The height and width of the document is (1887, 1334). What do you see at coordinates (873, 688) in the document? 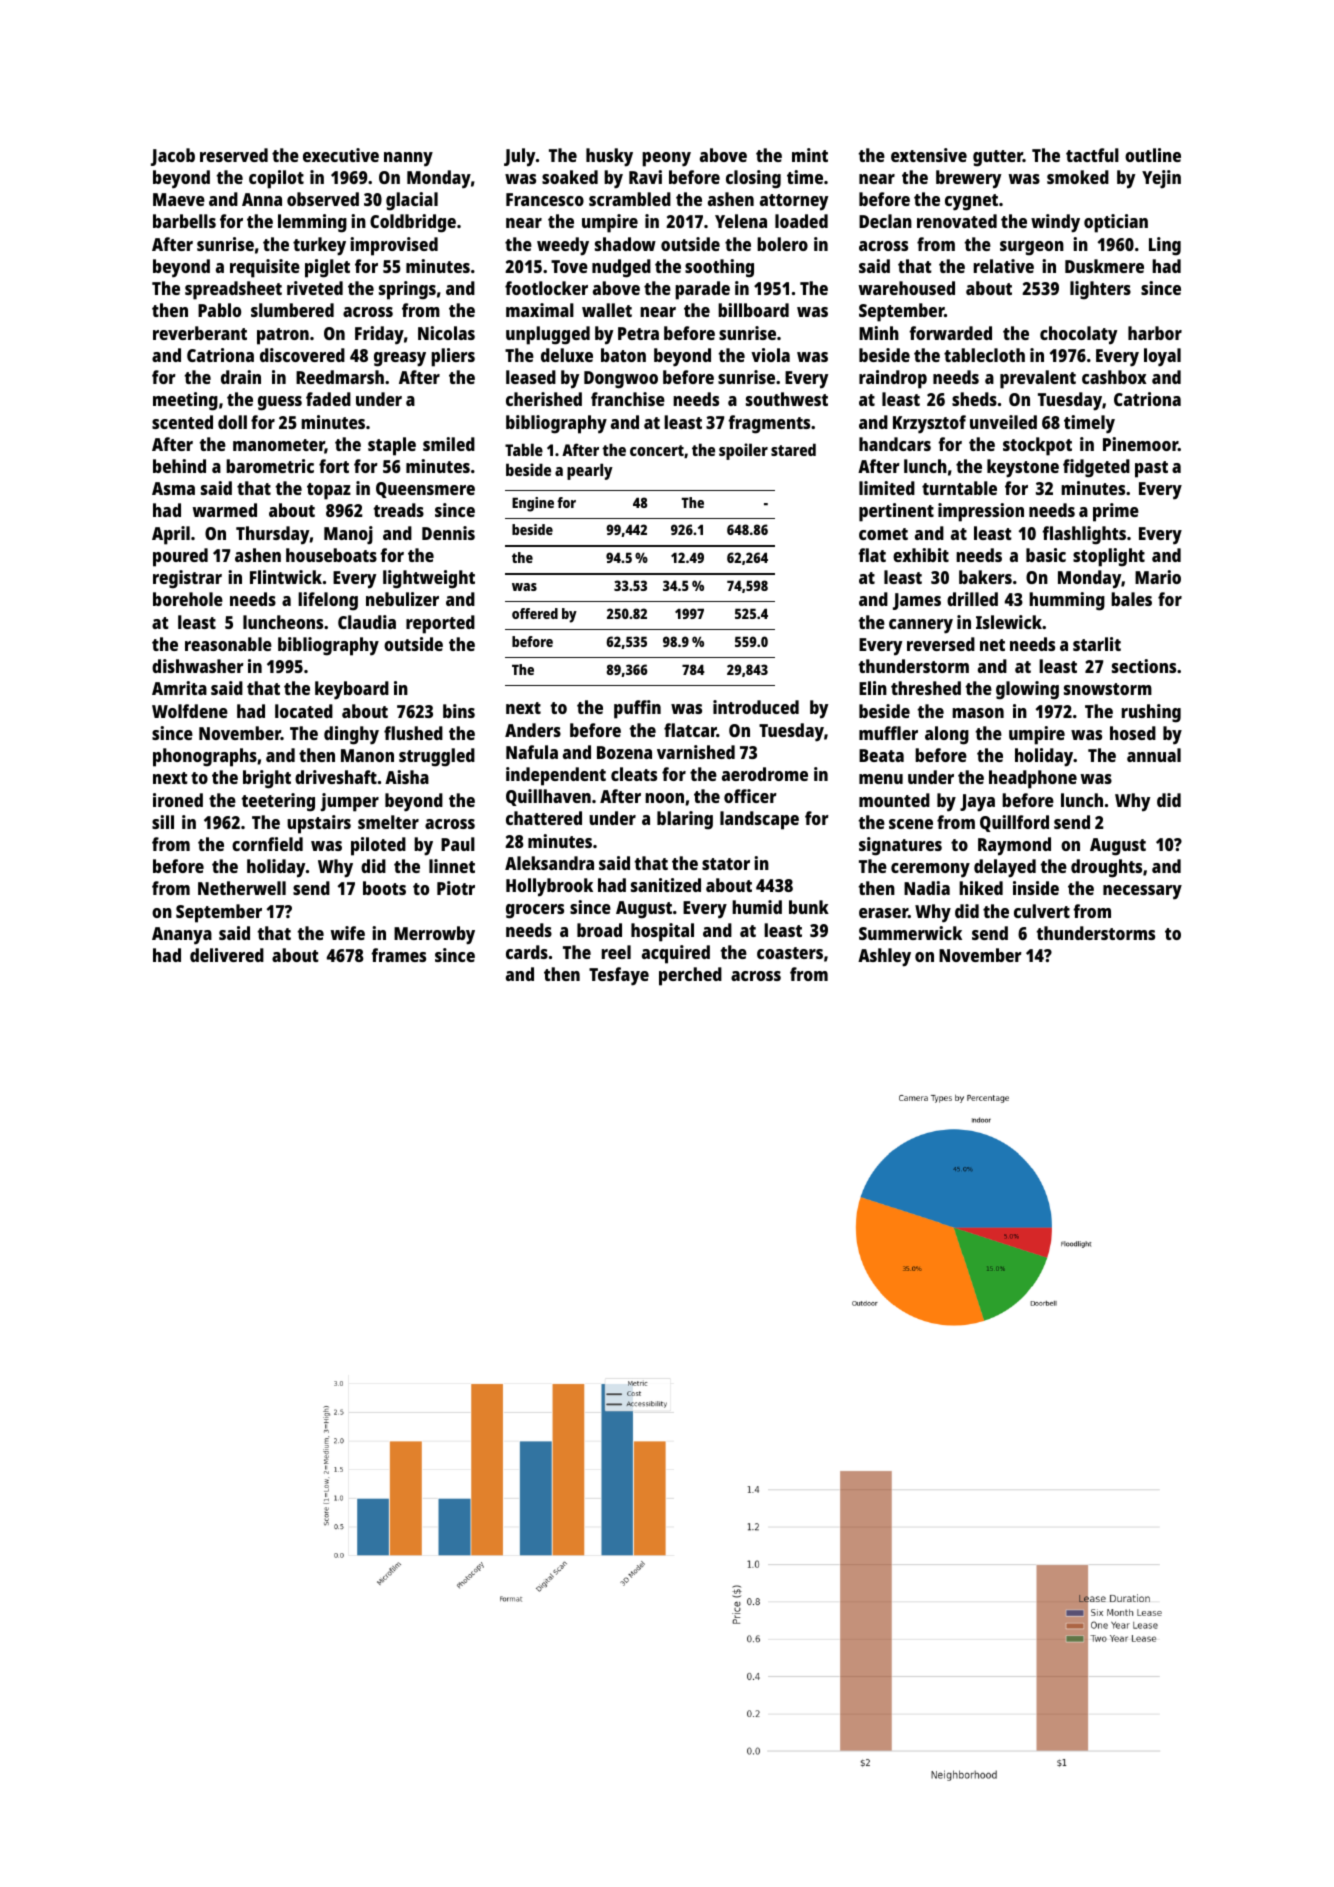
I see `Elin` at bounding box center [873, 688].
